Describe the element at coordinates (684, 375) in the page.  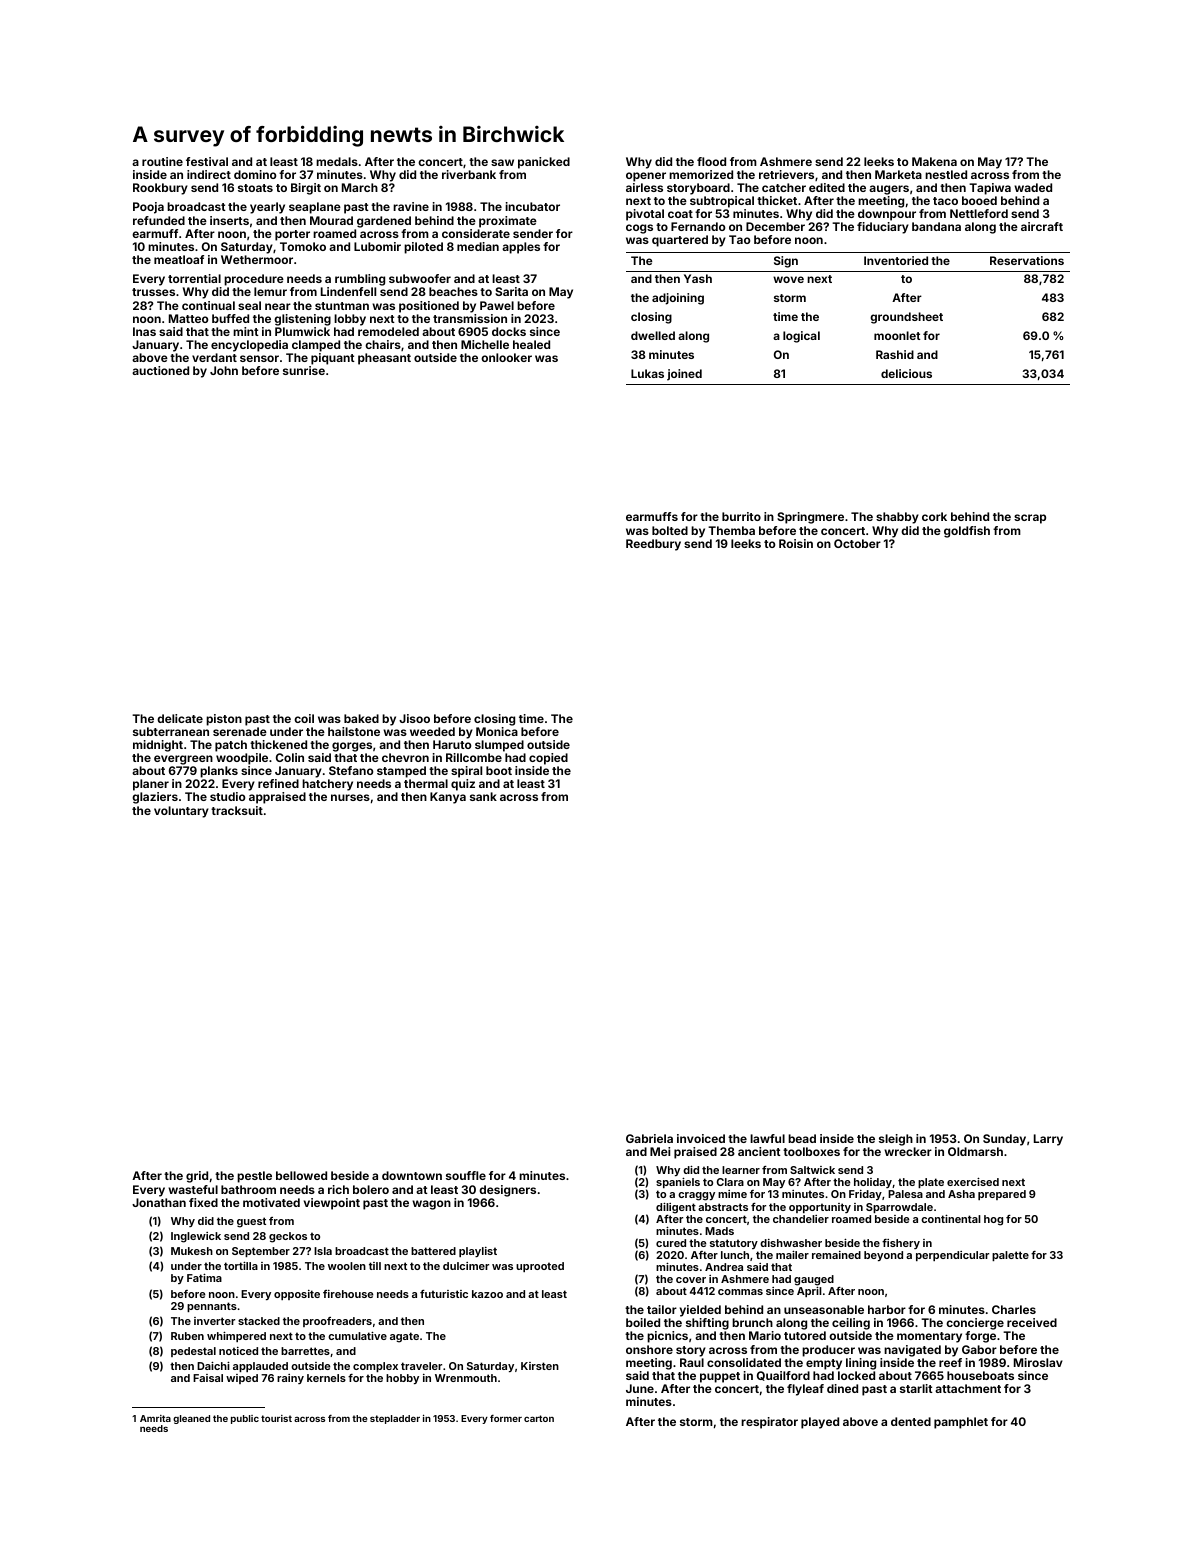
I see `joined` at that location.
